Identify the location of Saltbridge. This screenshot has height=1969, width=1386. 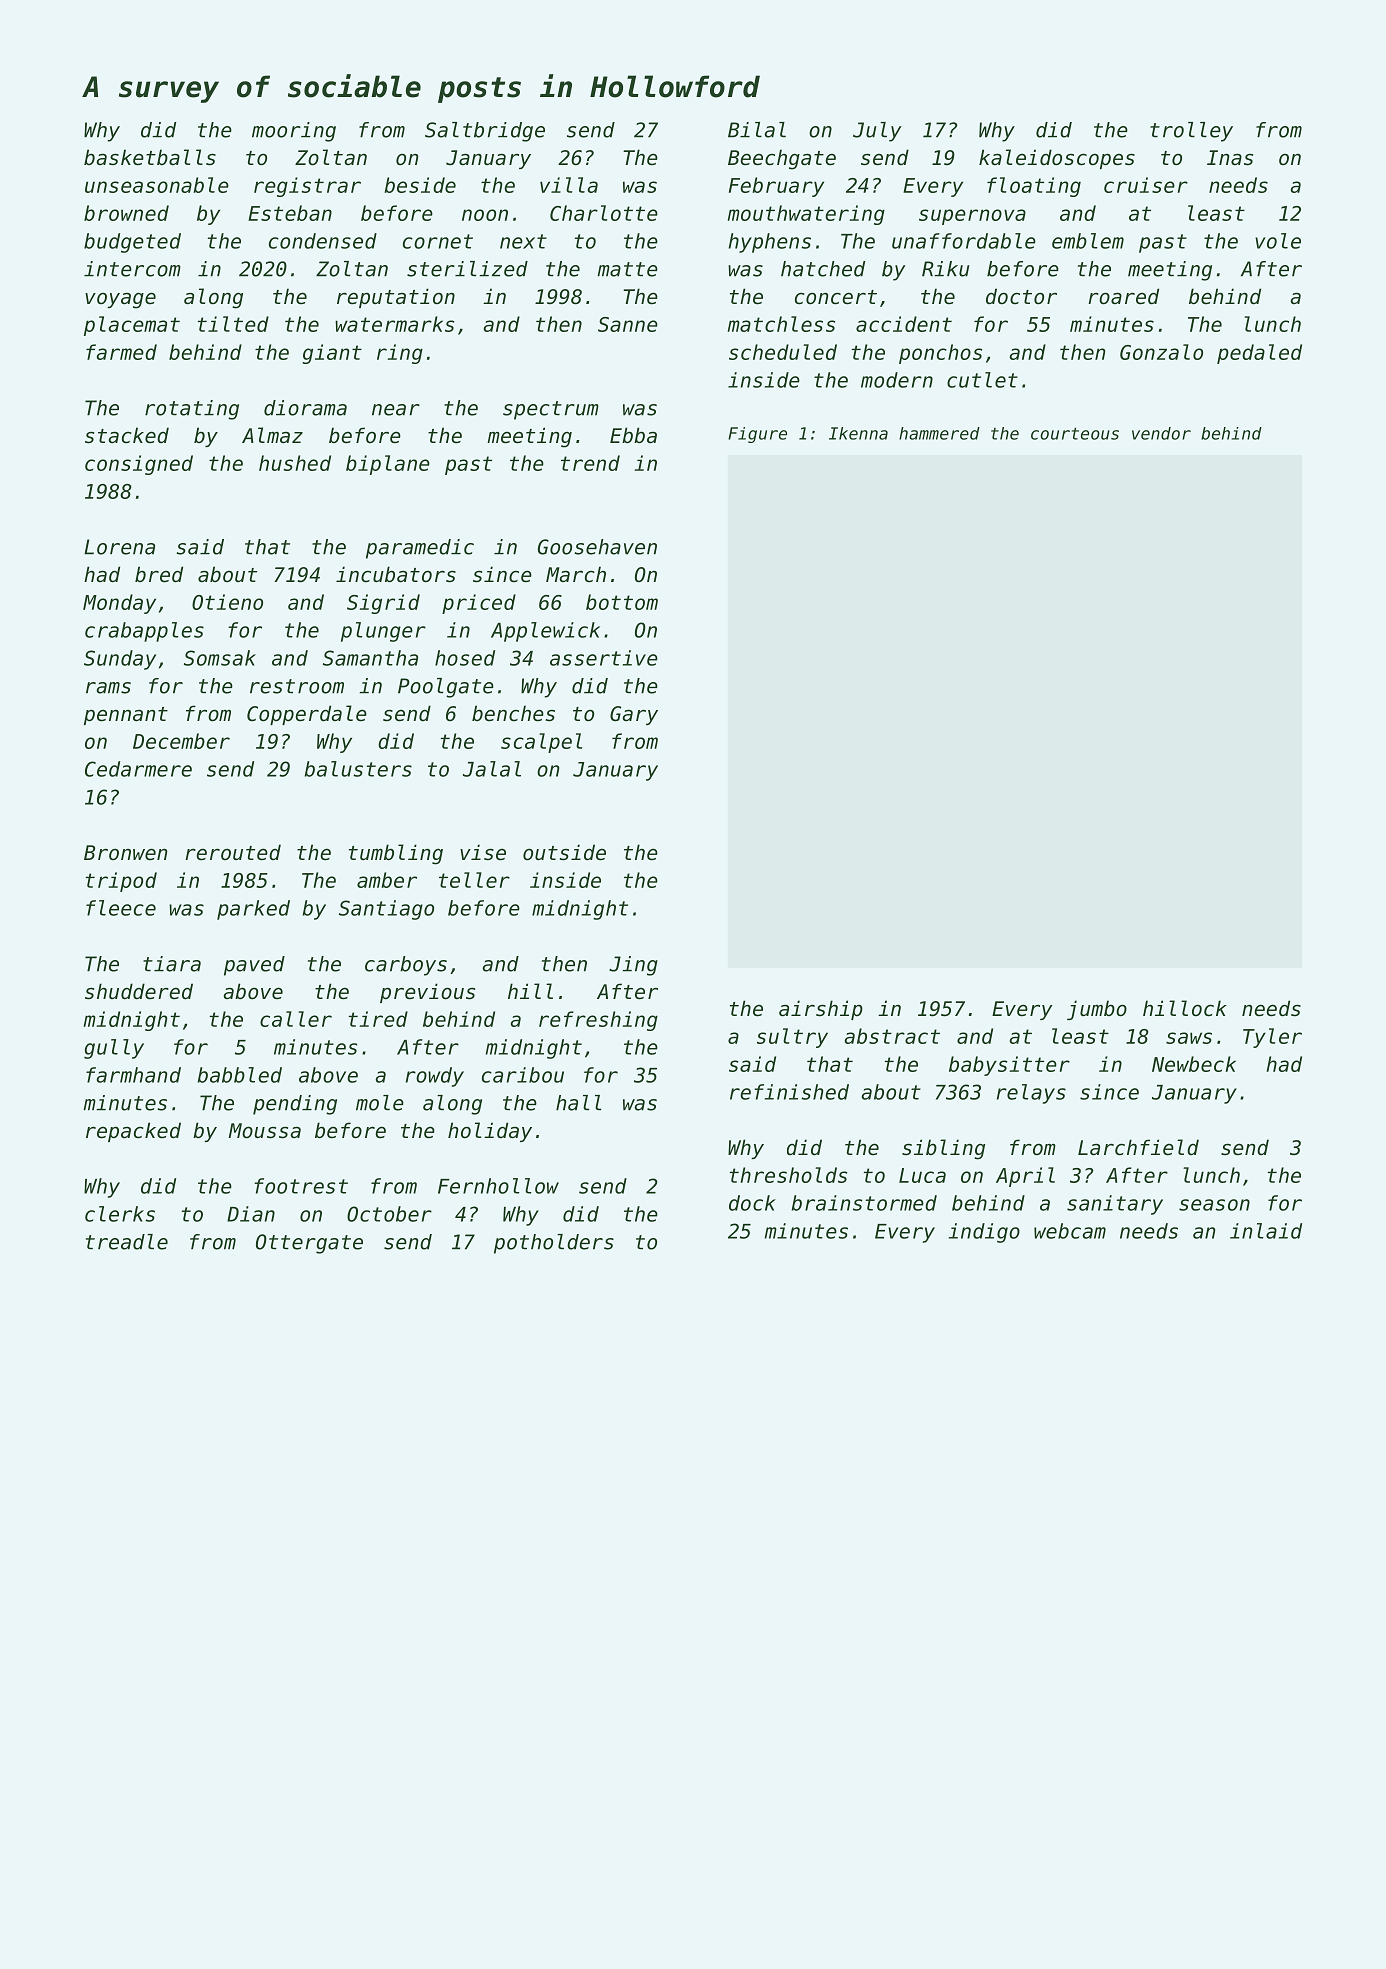
(485, 132).
